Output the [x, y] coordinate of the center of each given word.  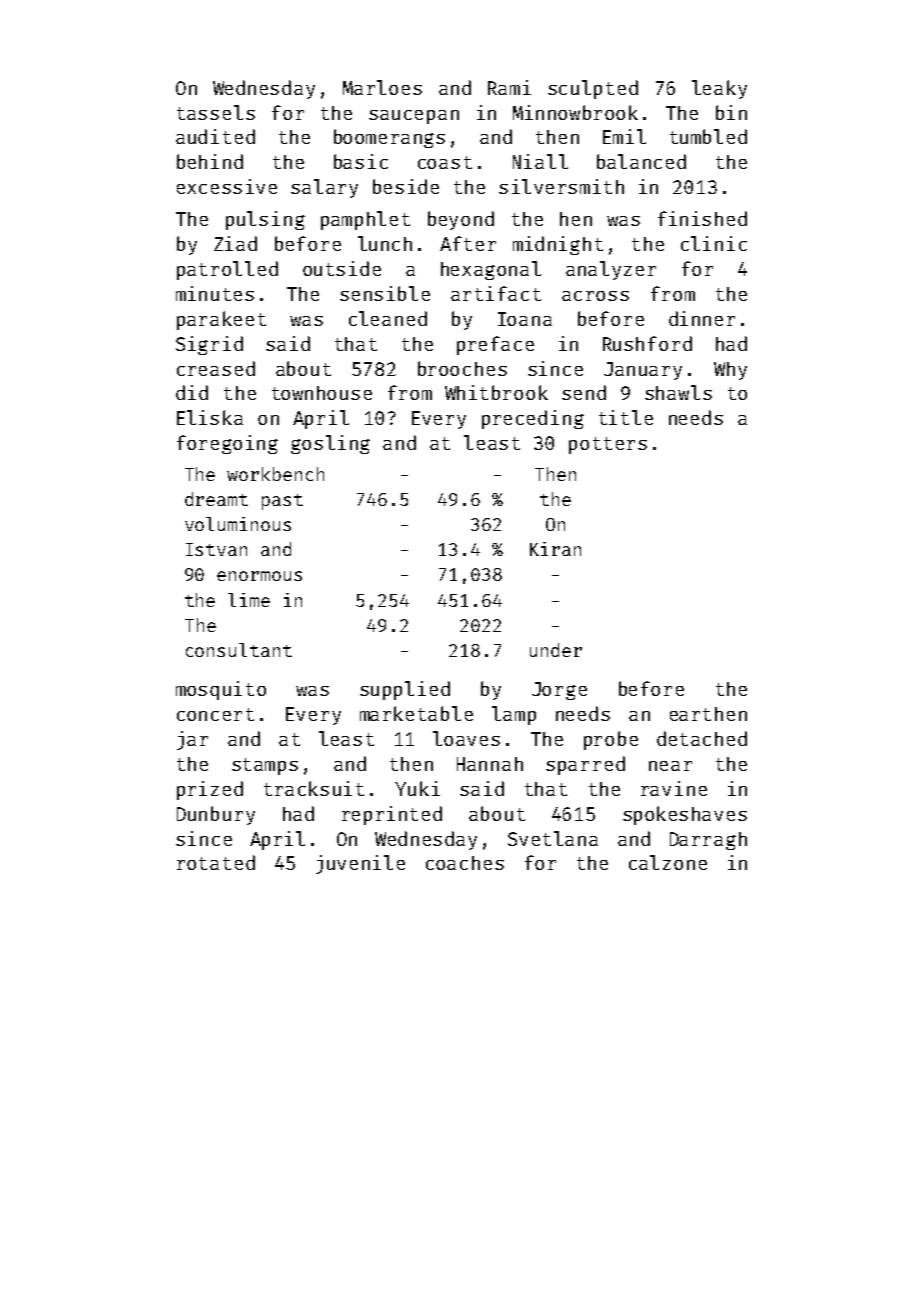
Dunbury [216, 815]
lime [249, 600]
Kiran [555, 549]
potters [608, 445]
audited [215, 136]
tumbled [708, 136]
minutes [215, 293]
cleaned [388, 318]
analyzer [611, 270]
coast [445, 162]
